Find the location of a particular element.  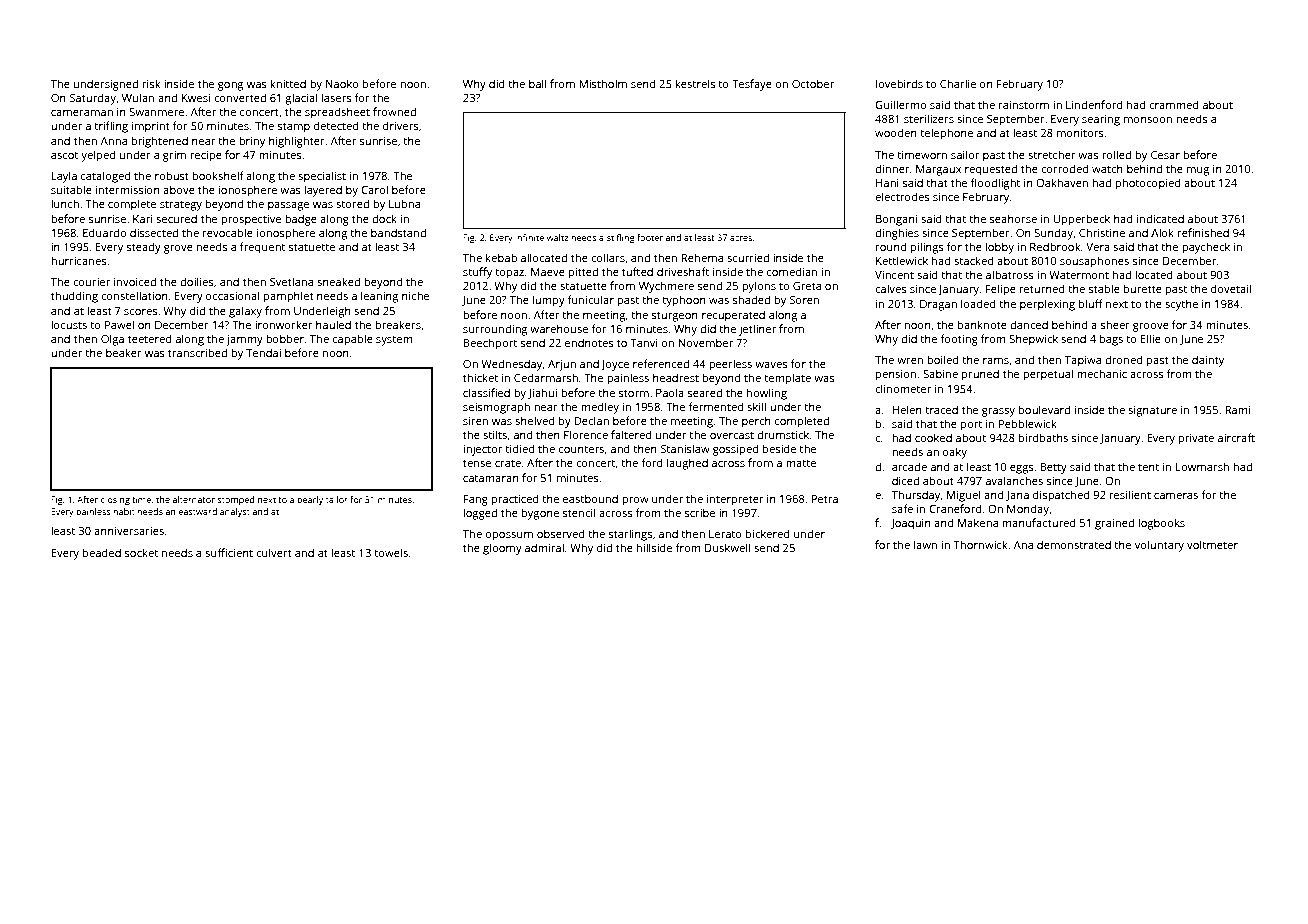

footer is located at coordinates (650, 237).
